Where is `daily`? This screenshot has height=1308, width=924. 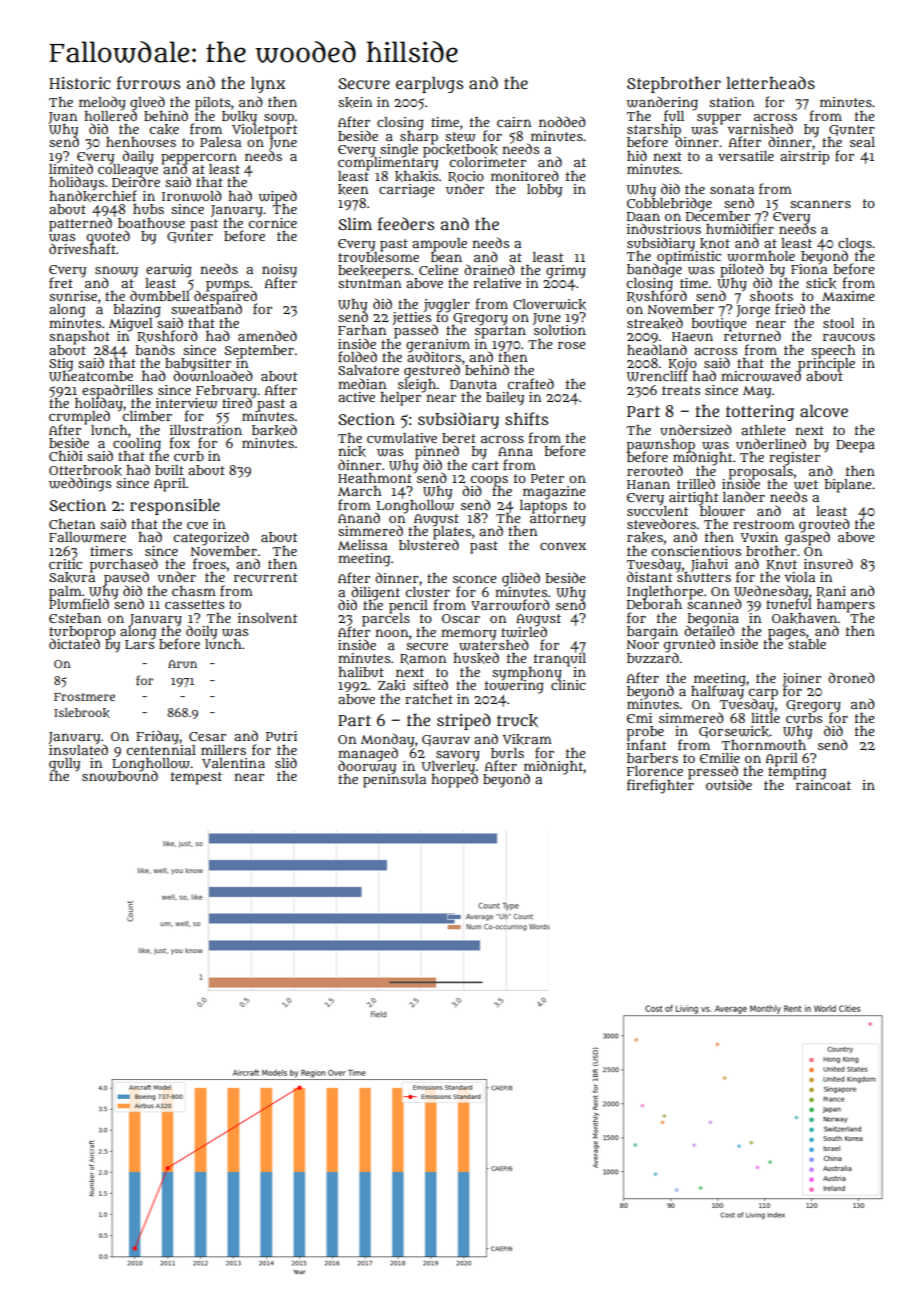
daily is located at coordinates (138, 157).
